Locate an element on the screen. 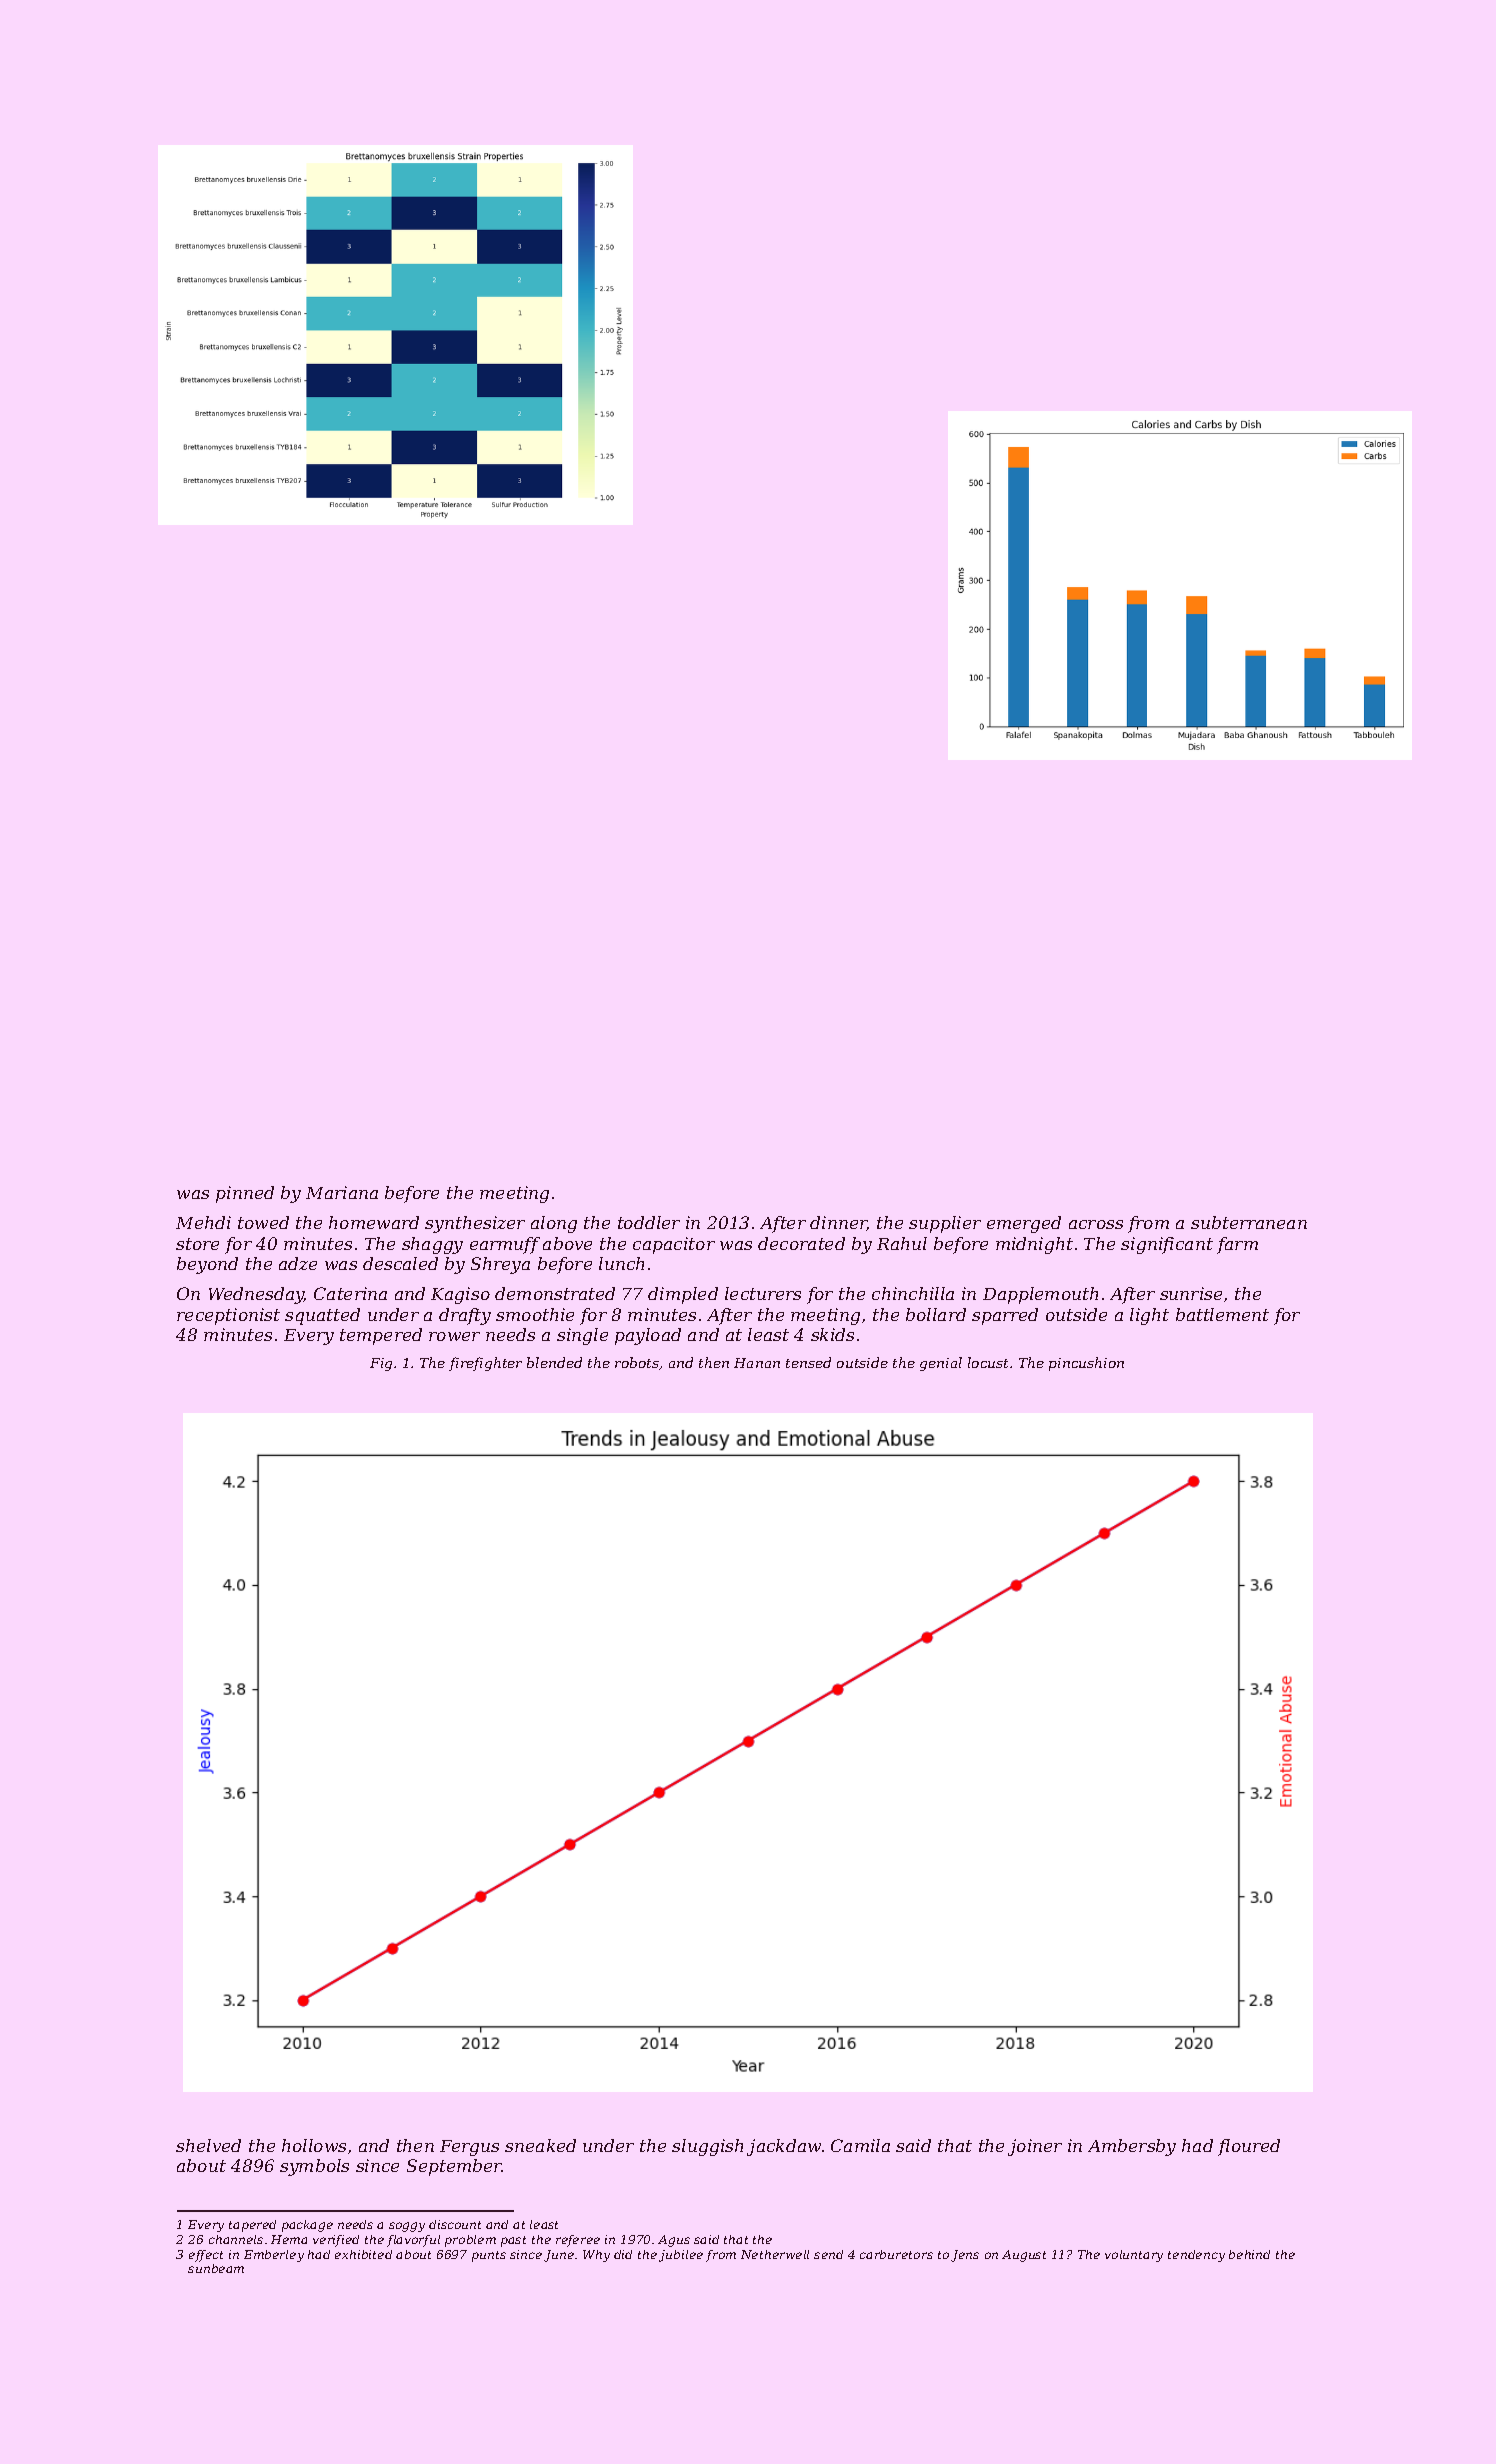 This screenshot has width=1496, height=2464. Agus is located at coordinates (674, 2241).
